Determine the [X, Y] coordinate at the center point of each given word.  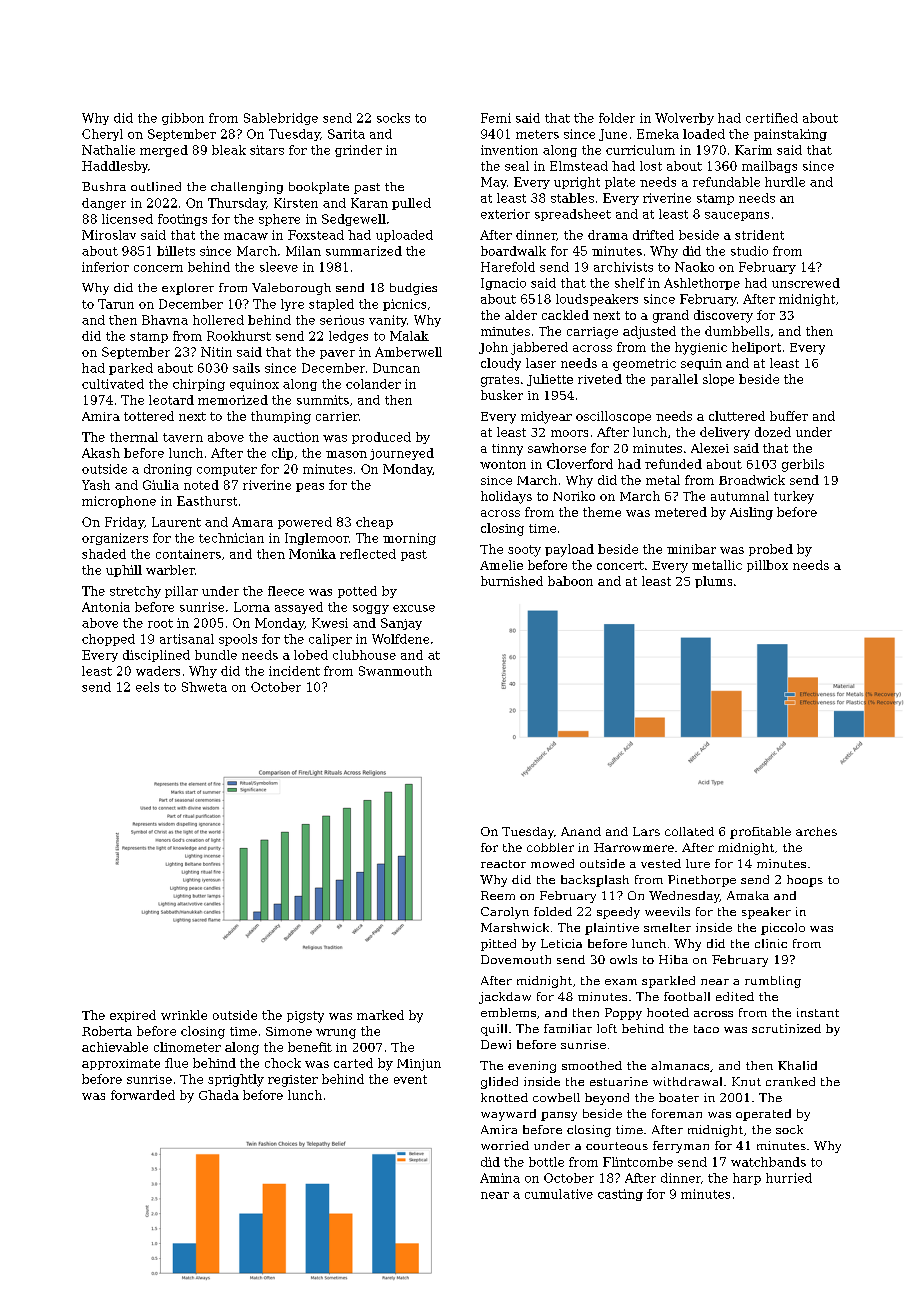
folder [617, 118]
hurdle [785, 182]
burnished [512, 581]
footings [182, 220]
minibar [691, 549]
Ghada [219, 1095]
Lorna [252, 607]
